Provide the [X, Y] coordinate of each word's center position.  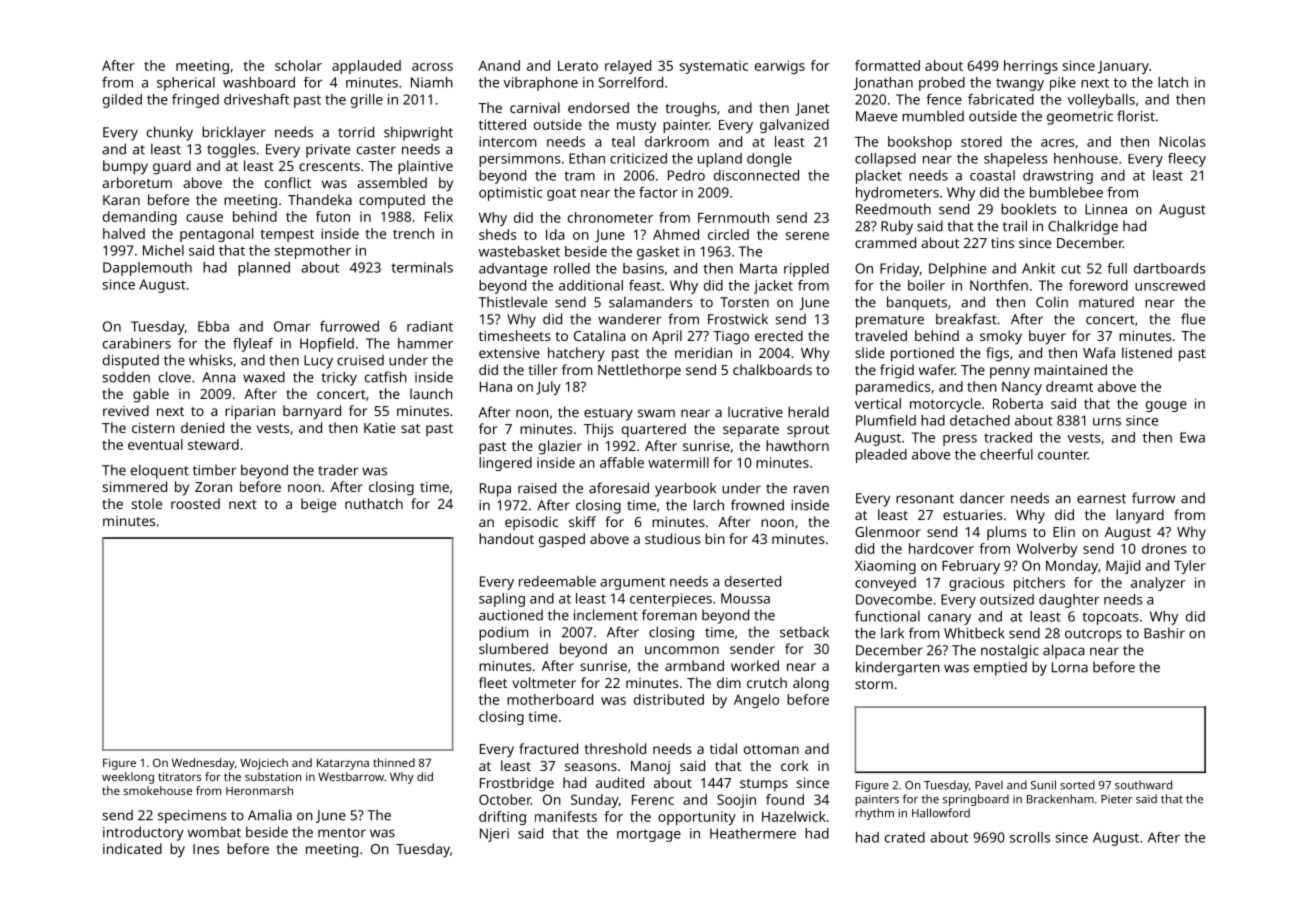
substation [273, 776]
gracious [976, 584]
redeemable [557, 581]
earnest [1101, 499]
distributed [669, 699]
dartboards [1170, 268]
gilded [122, 101]
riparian [250, 413]
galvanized [794, 126]
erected [779, 335]
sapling [502, 600]
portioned [922, 354]
